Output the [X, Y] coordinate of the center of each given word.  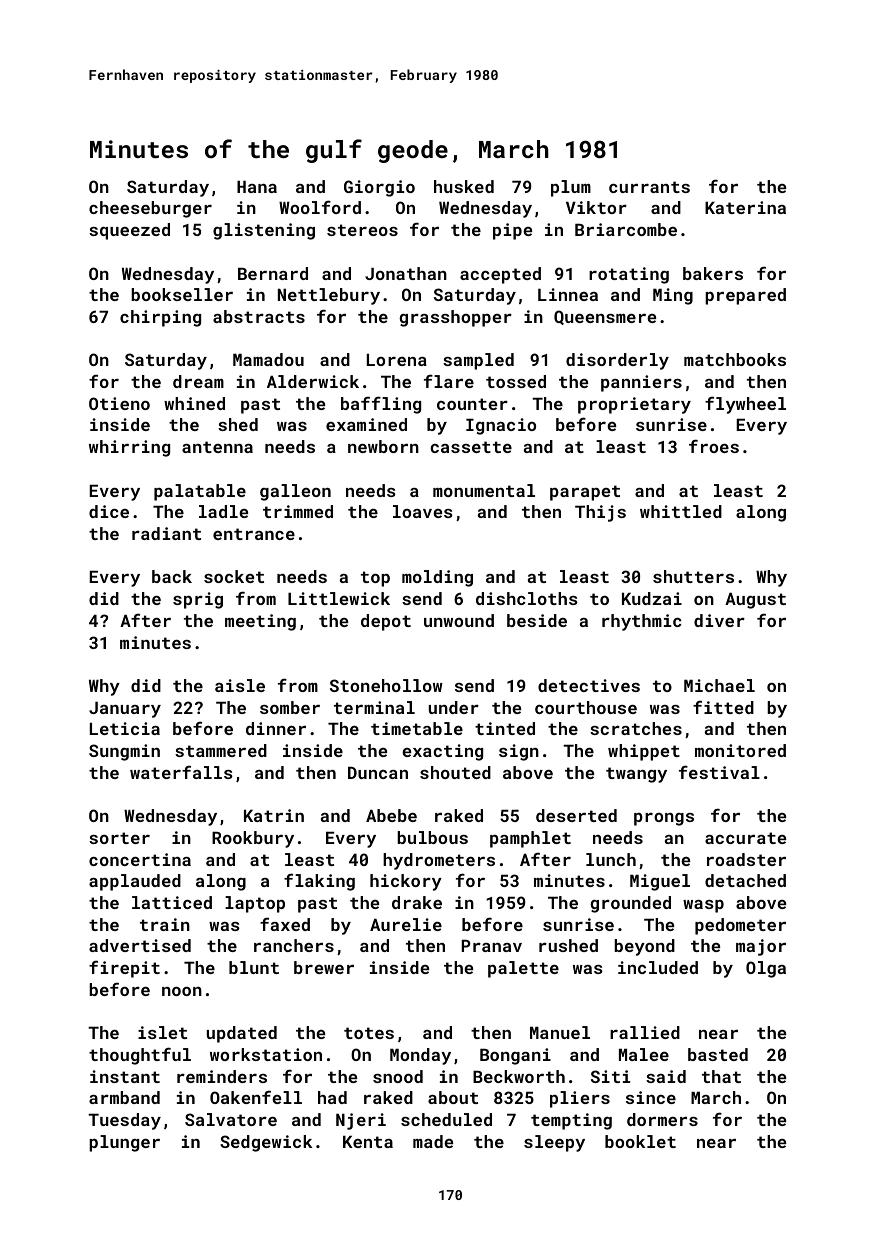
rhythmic [642, 622]
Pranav [492, 946]
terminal [374, 707]
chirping [160, 318]
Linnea [568, 294]
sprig [198, 600]
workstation [266, 1054]
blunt [254, 967]
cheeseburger [150, 209]
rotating [629, 275]
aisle [240, 685]
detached [745, 880]
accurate [745, 838]
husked [464, 186]
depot [386, 622]
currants [649, 187]
